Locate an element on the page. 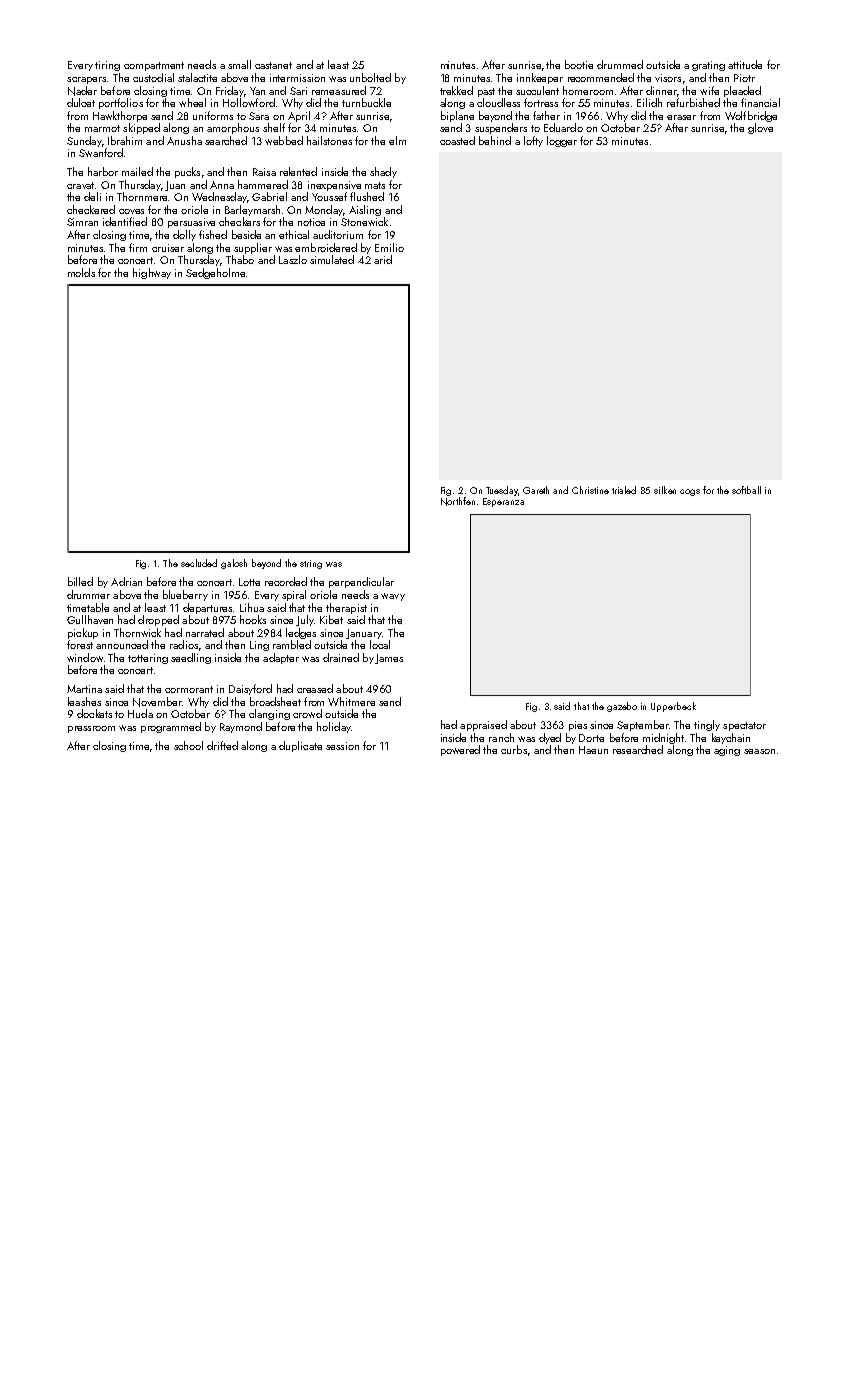  molds is located at coordinates (81, 272).
